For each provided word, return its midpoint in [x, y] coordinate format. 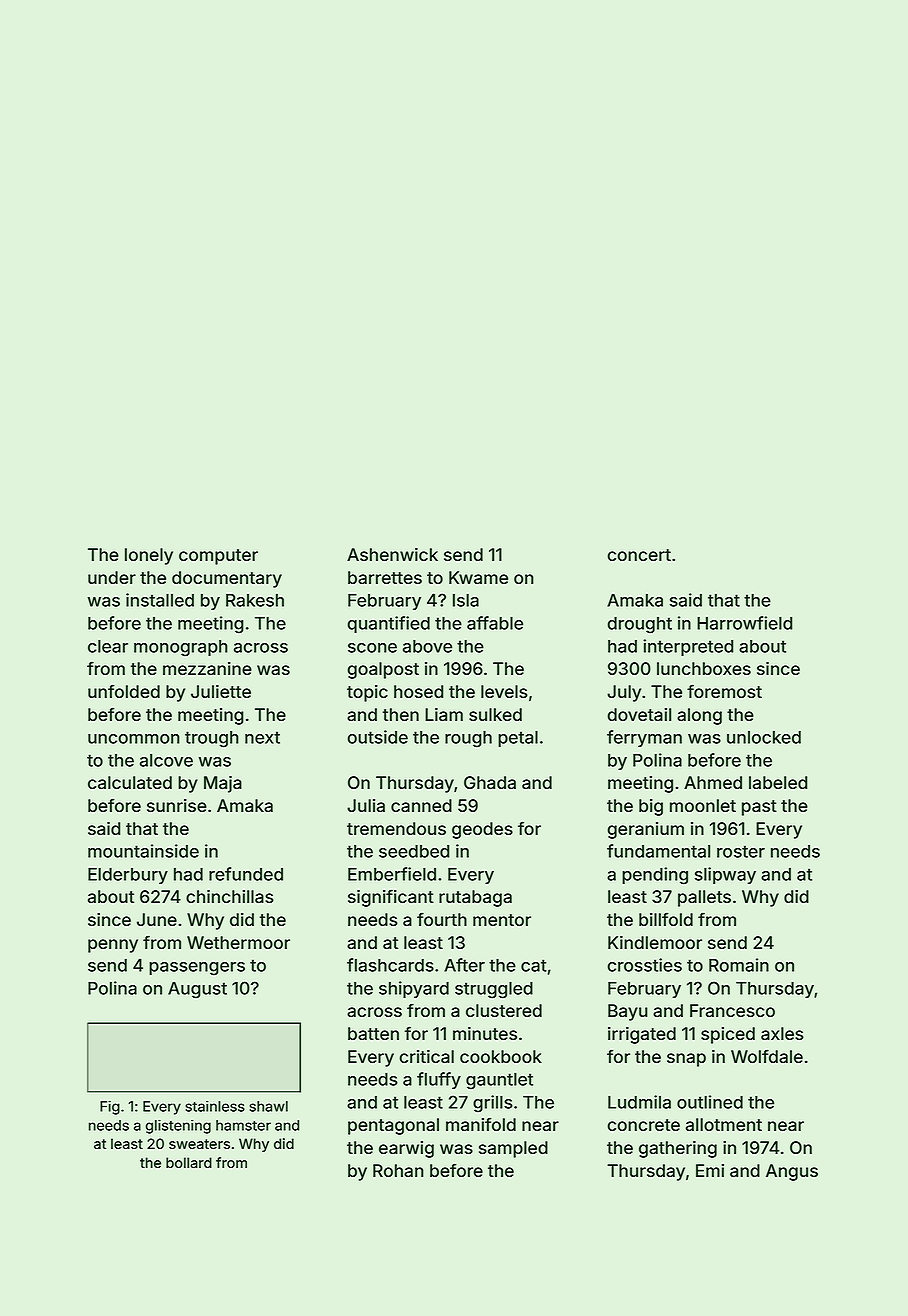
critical [427, 1056]
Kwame [478, 577]
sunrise [177, 805]
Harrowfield [744, 623]
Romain [739, 965]
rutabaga [475, 898]
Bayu [628, 1012]
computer [218, 557]
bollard [189, 1162]
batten [373, 1033]
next [262, 737]
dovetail [639, 714]
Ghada [490, 782]
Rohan [398, 1170]
